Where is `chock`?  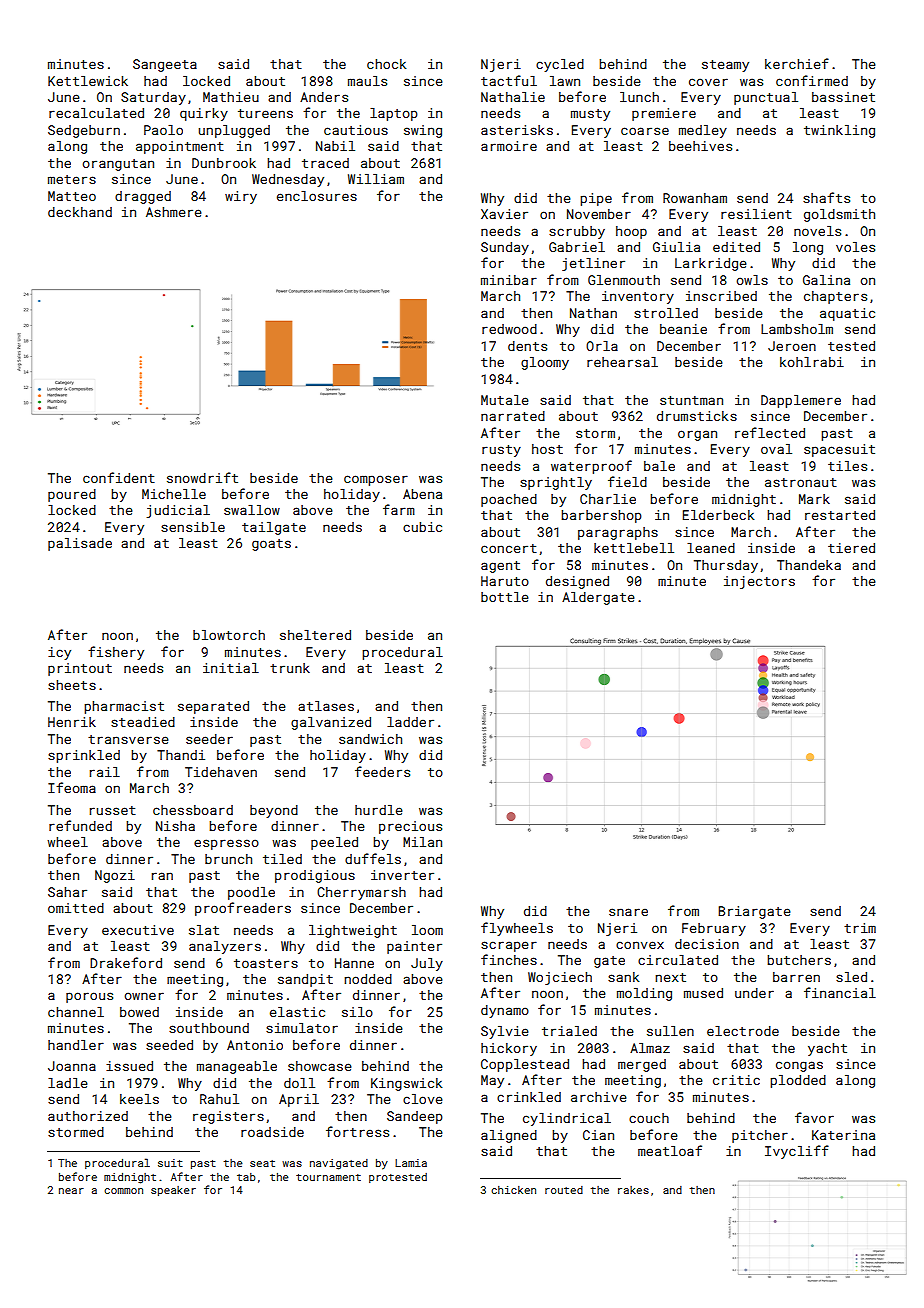
chock is located at coordinates (386, 64).
